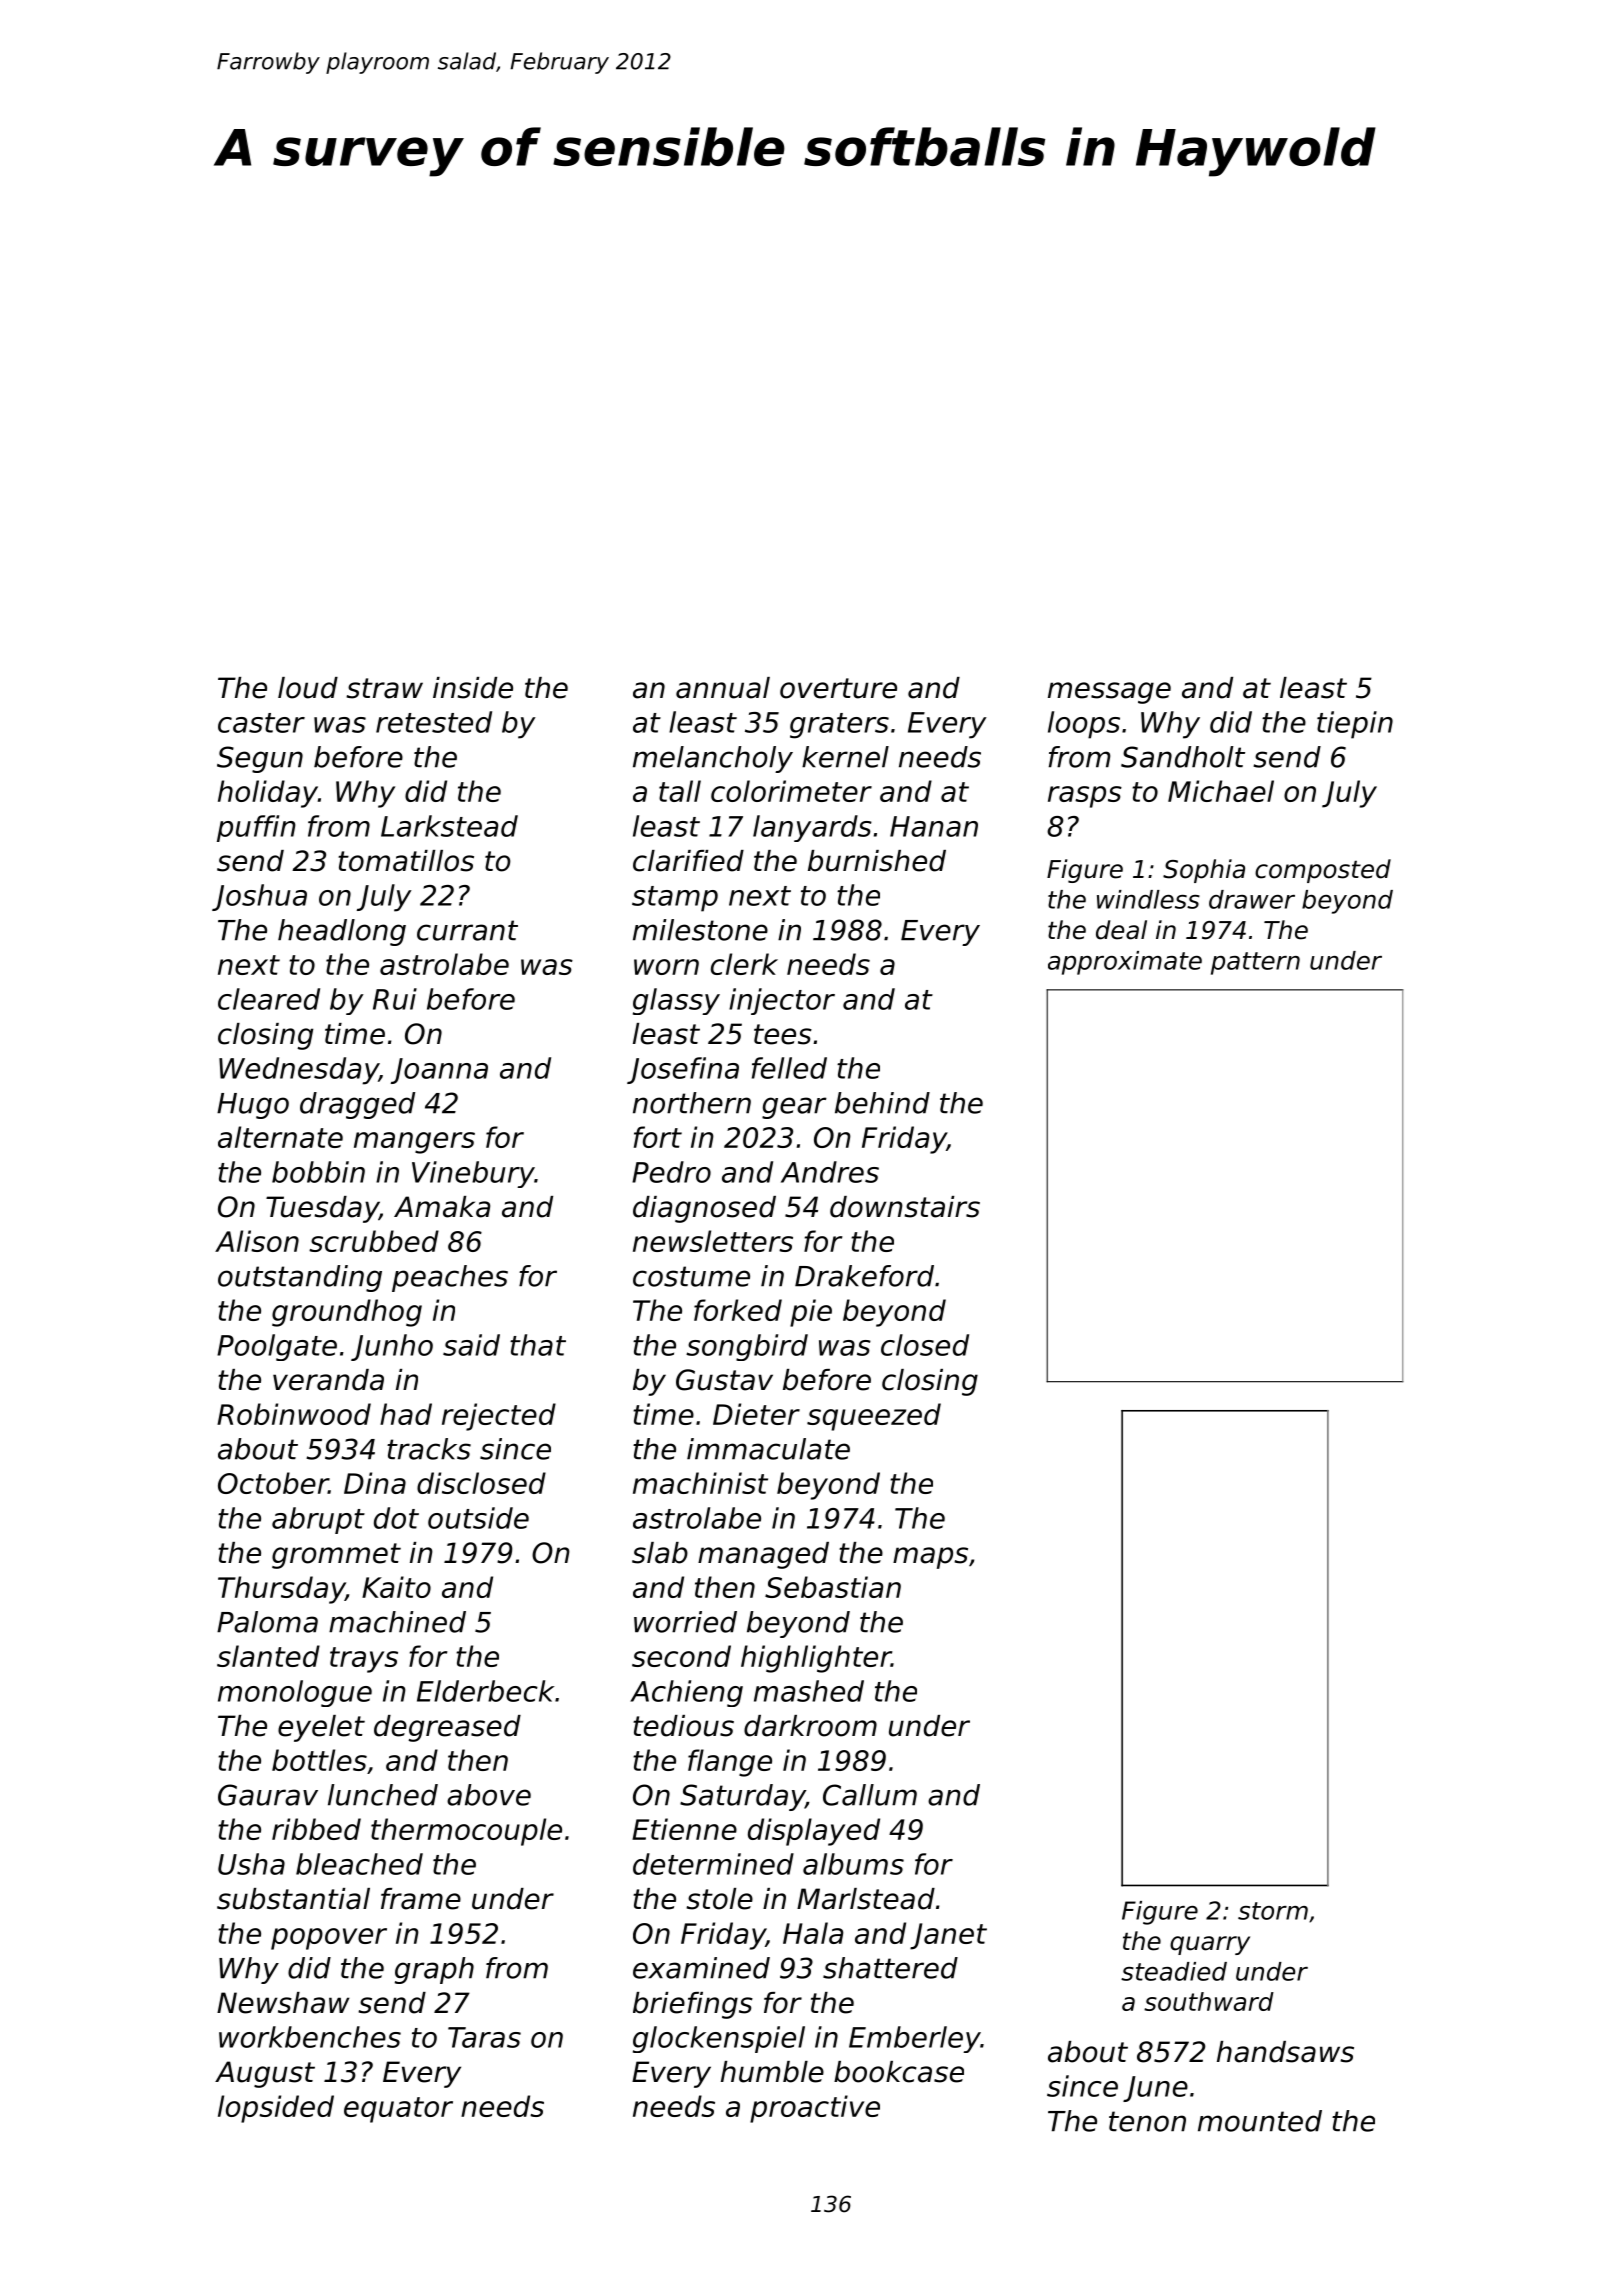 This document has height=2292, width=1620. I want to click on Hanan, so click(934, 826).
